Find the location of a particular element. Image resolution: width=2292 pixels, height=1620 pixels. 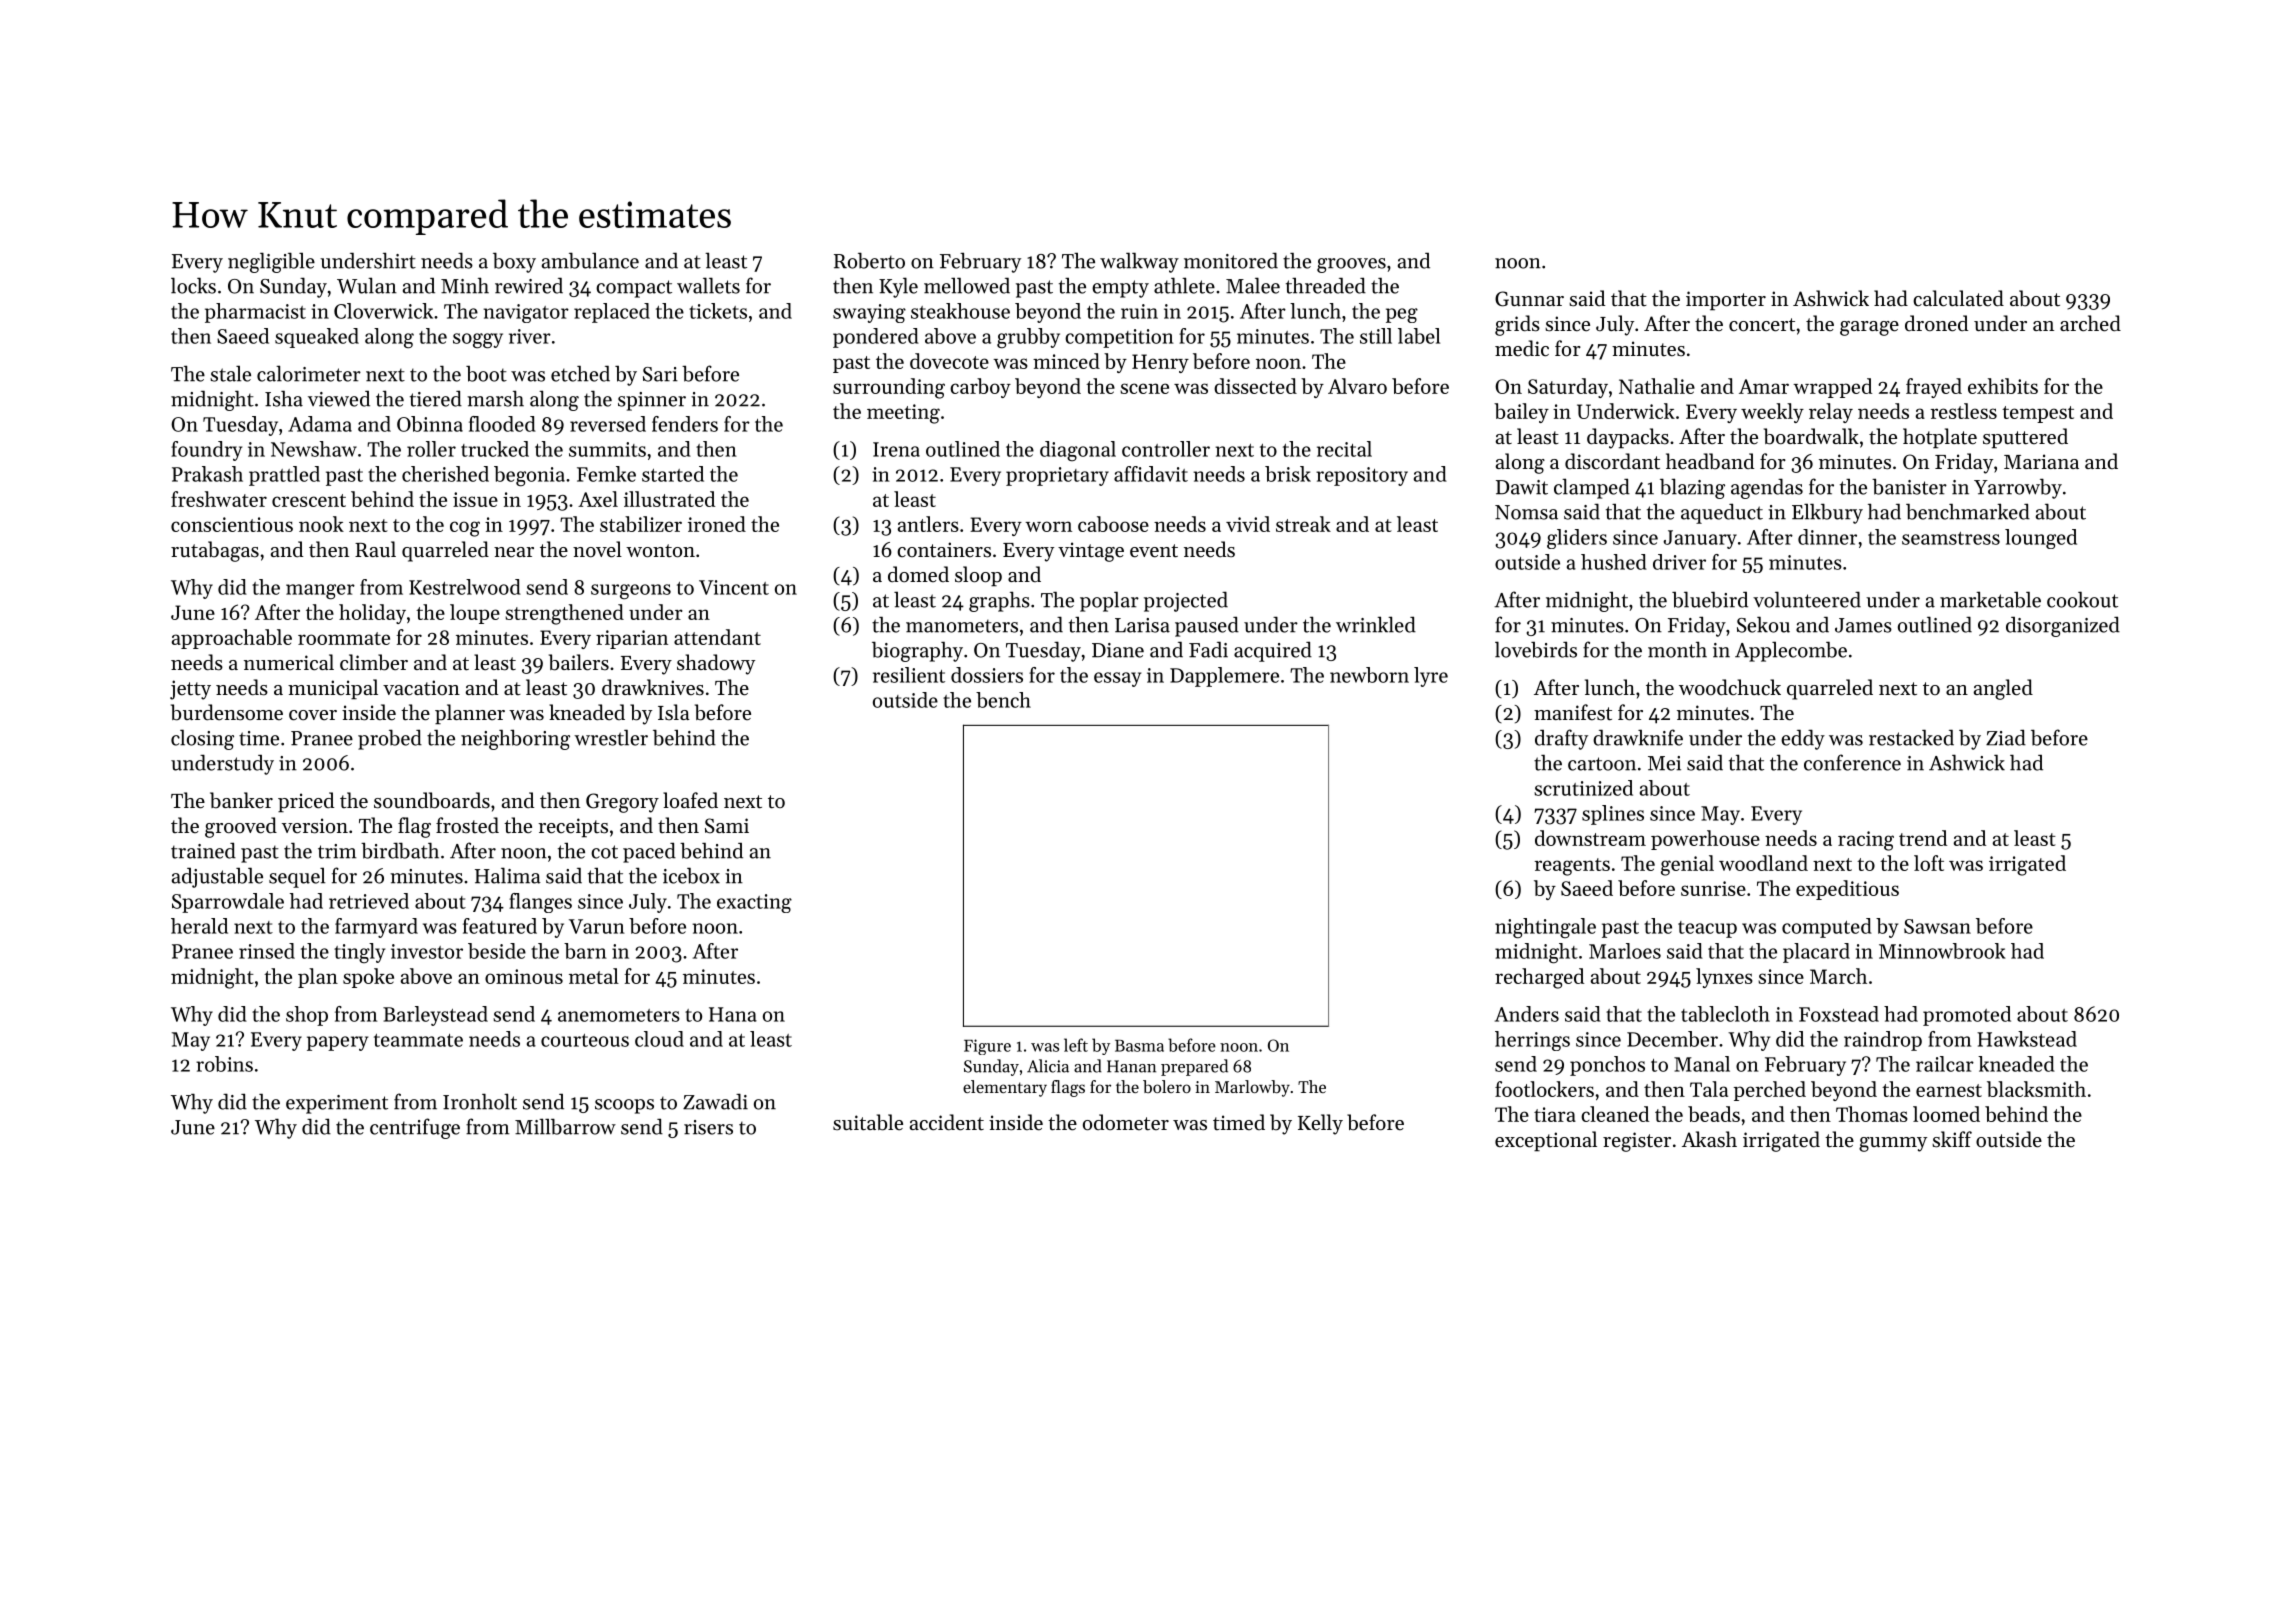

roommate is located at coordinates (344, 638).
